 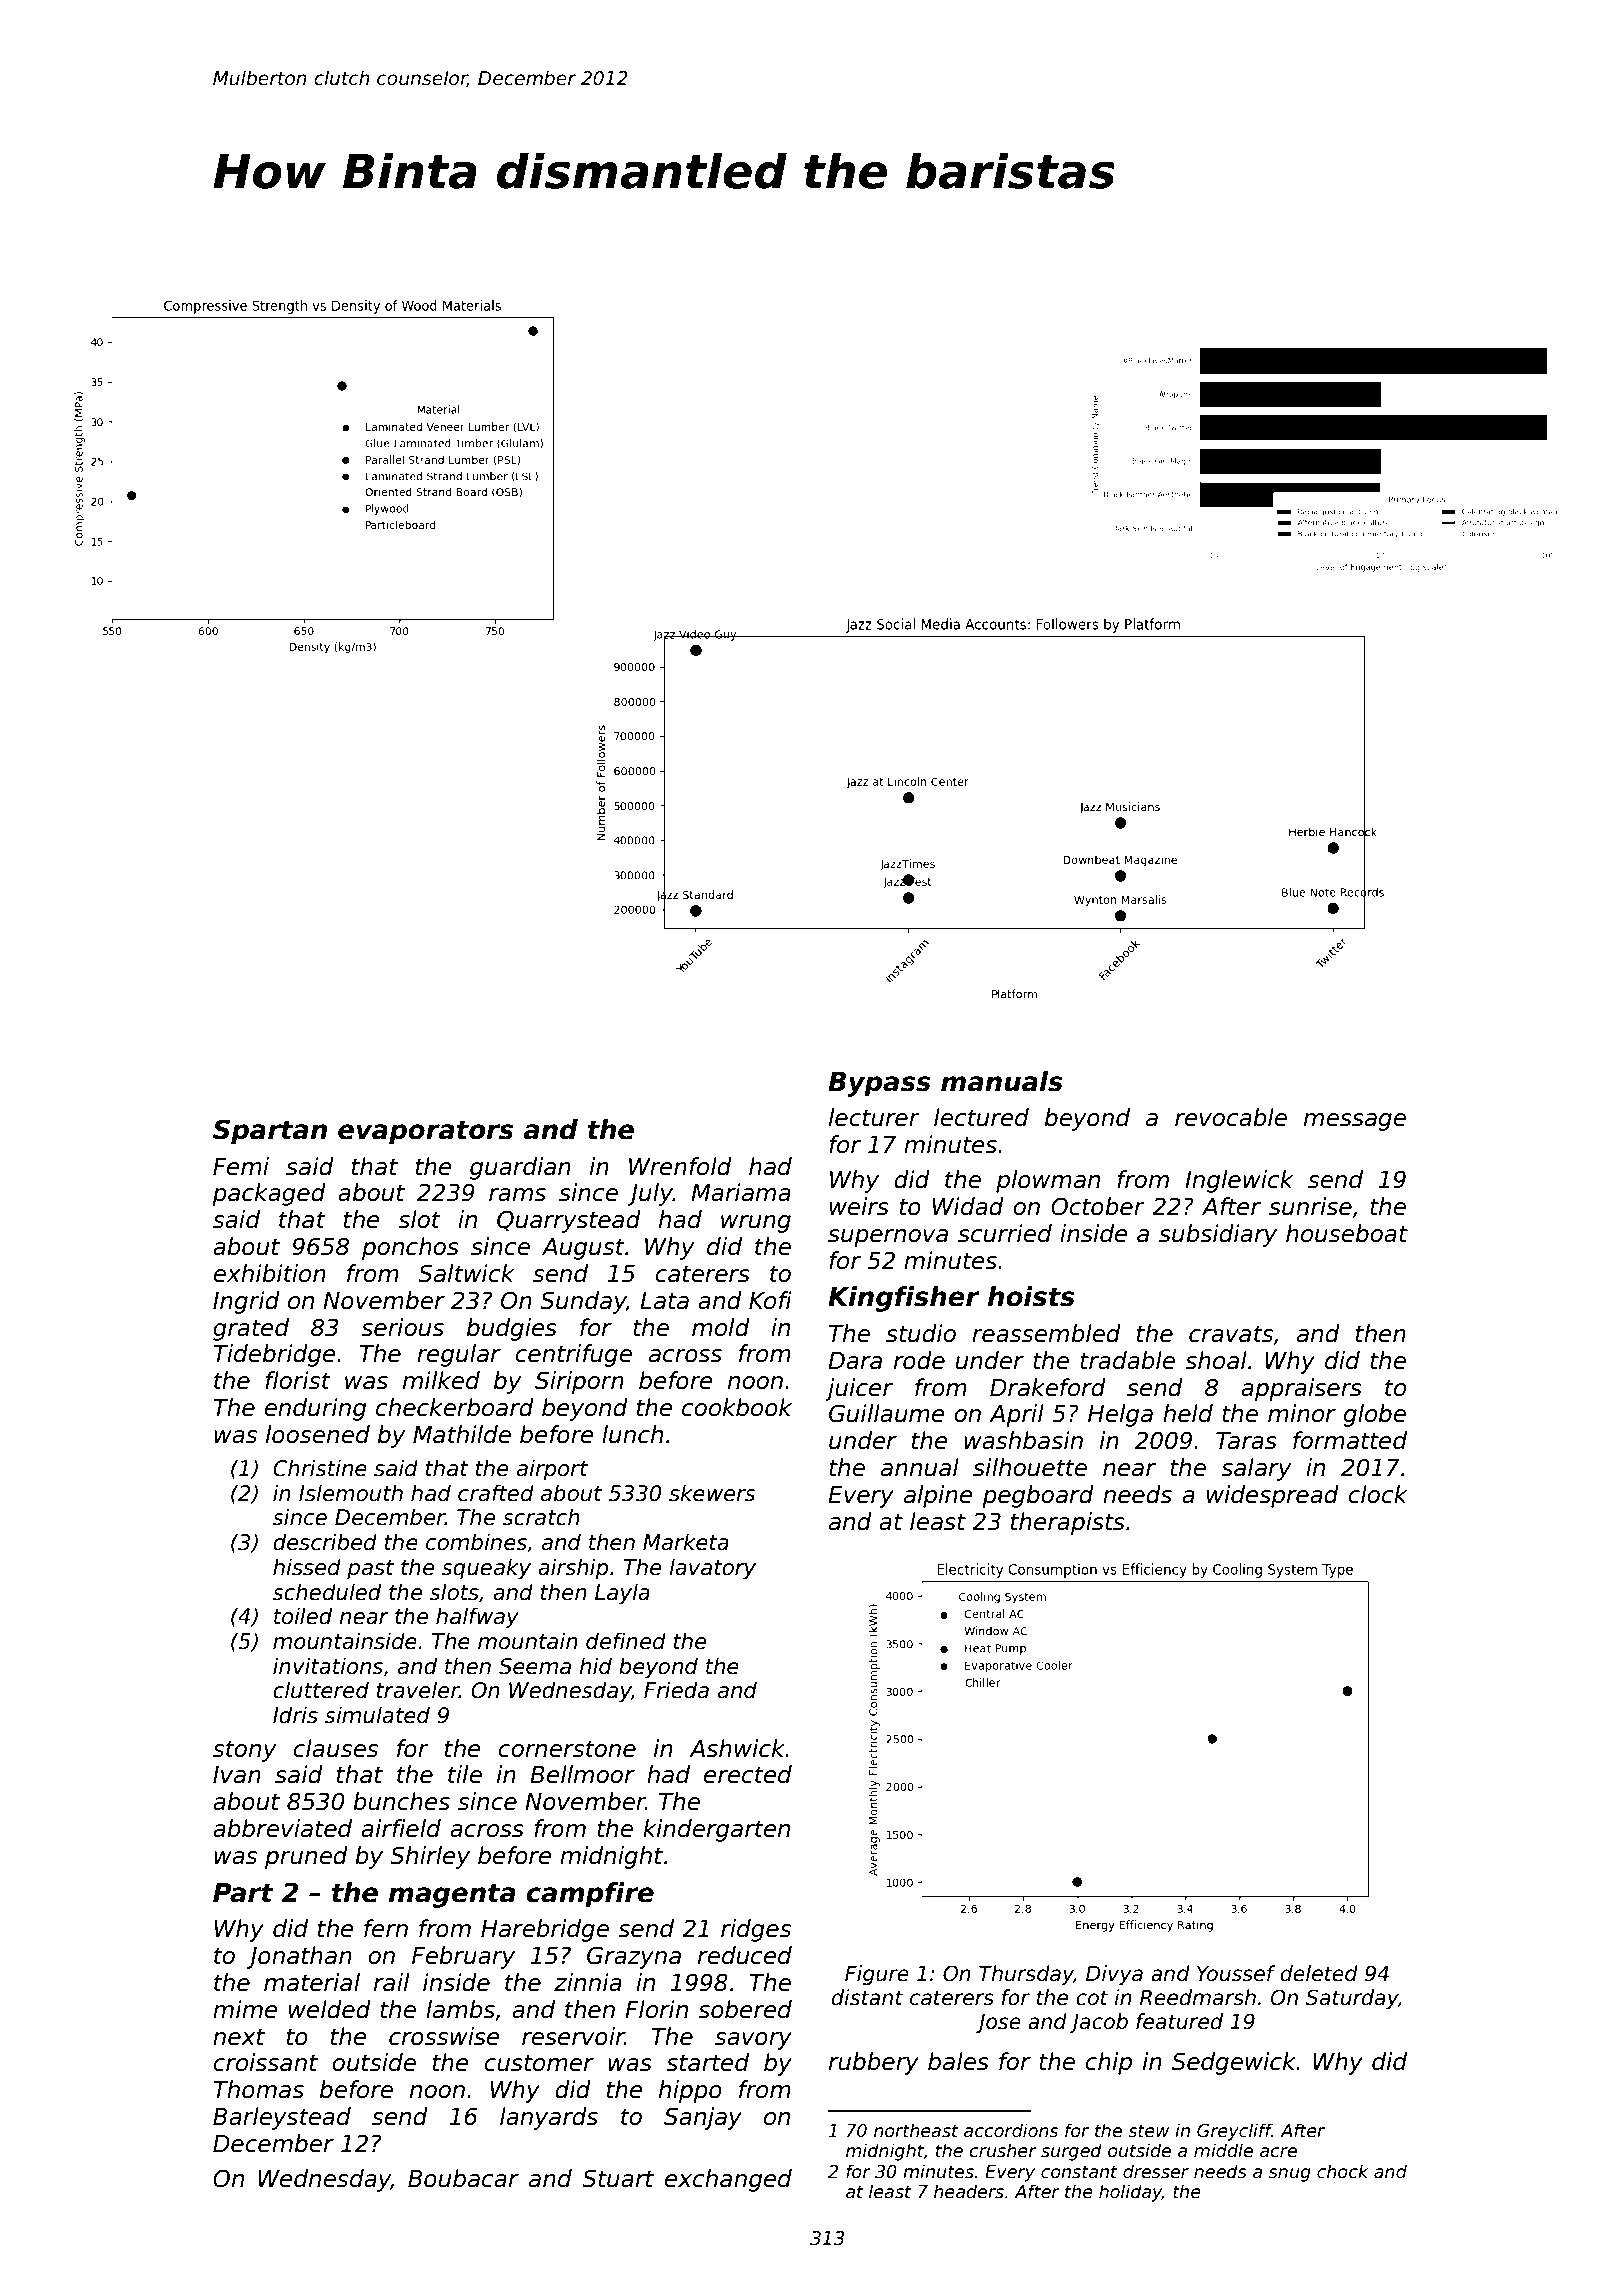 I want to click on Dara, so click(x=855, y=1361).
